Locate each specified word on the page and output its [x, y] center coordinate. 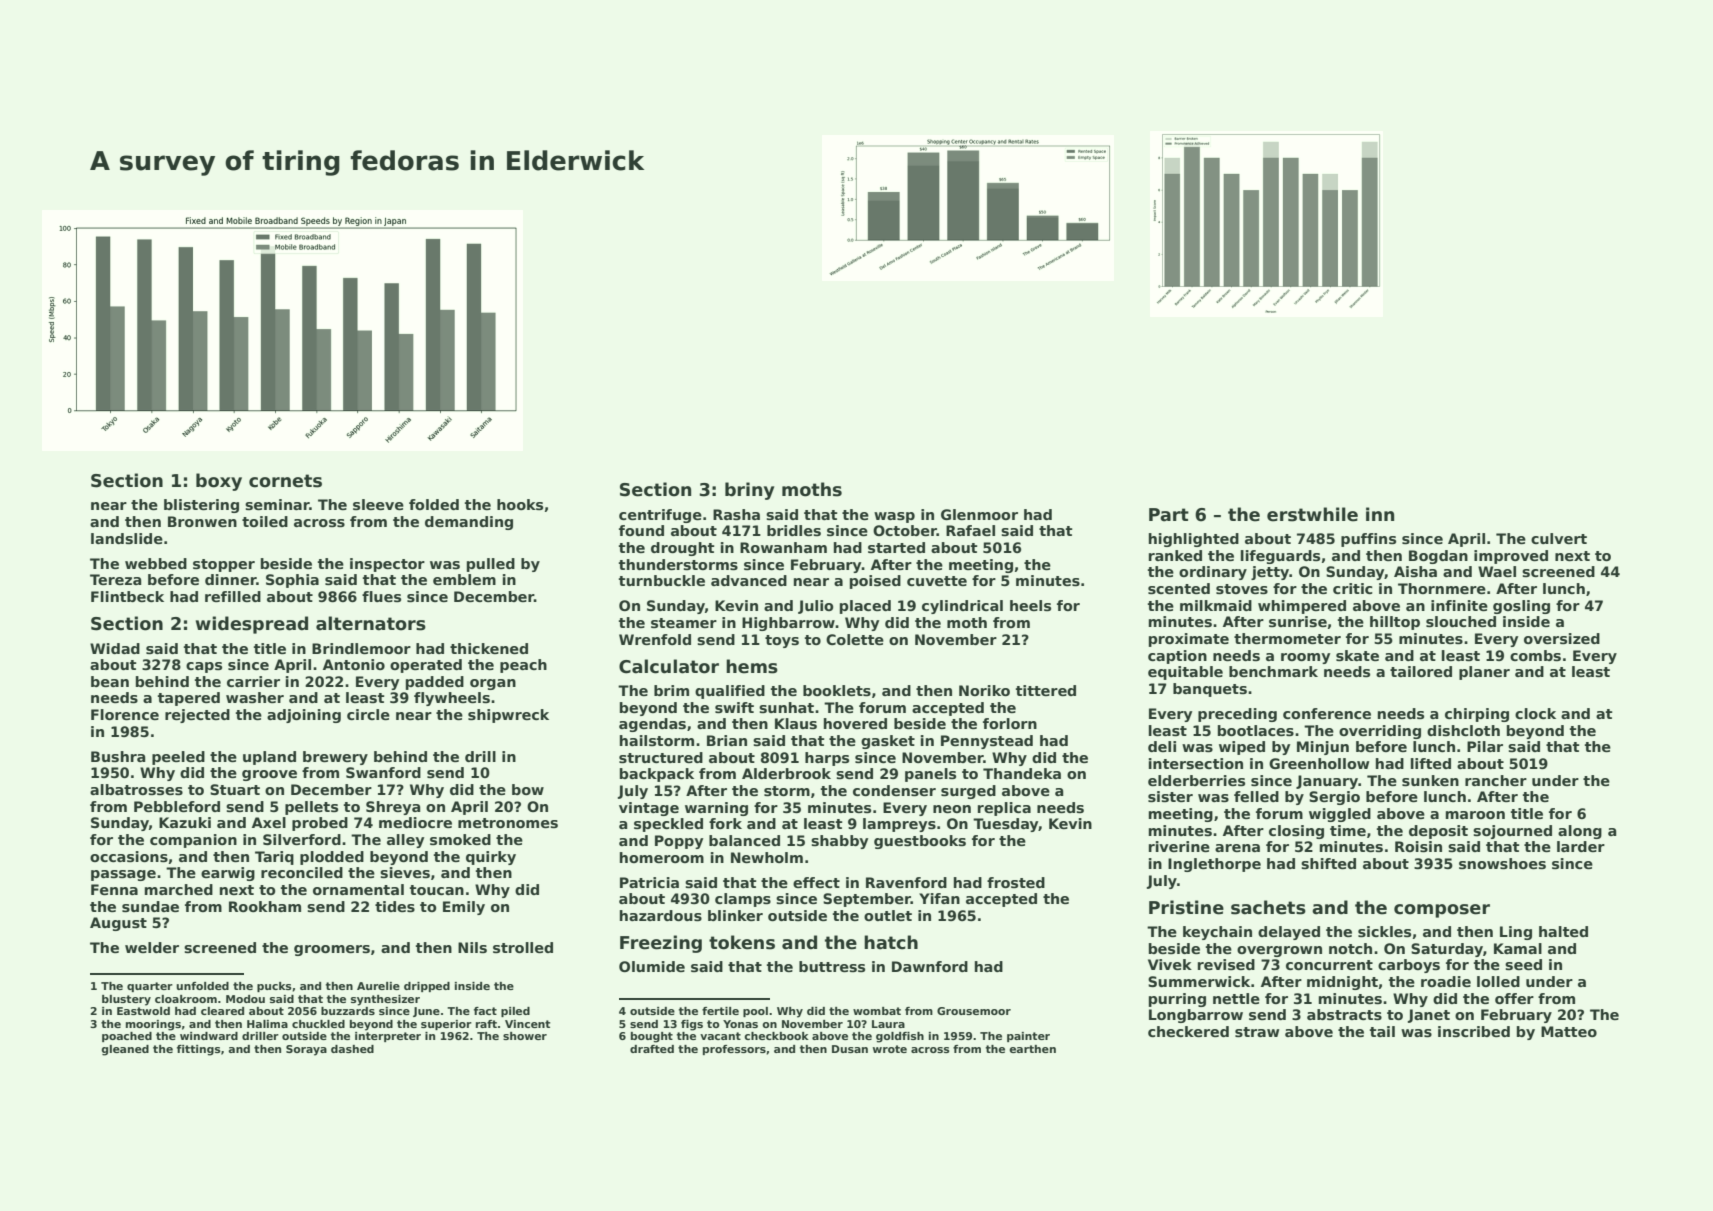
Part [1169, 515]
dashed [352, 1049]
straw [1257, 1032]
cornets [285, 481]
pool [755, 1012]
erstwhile [1312, 514]
